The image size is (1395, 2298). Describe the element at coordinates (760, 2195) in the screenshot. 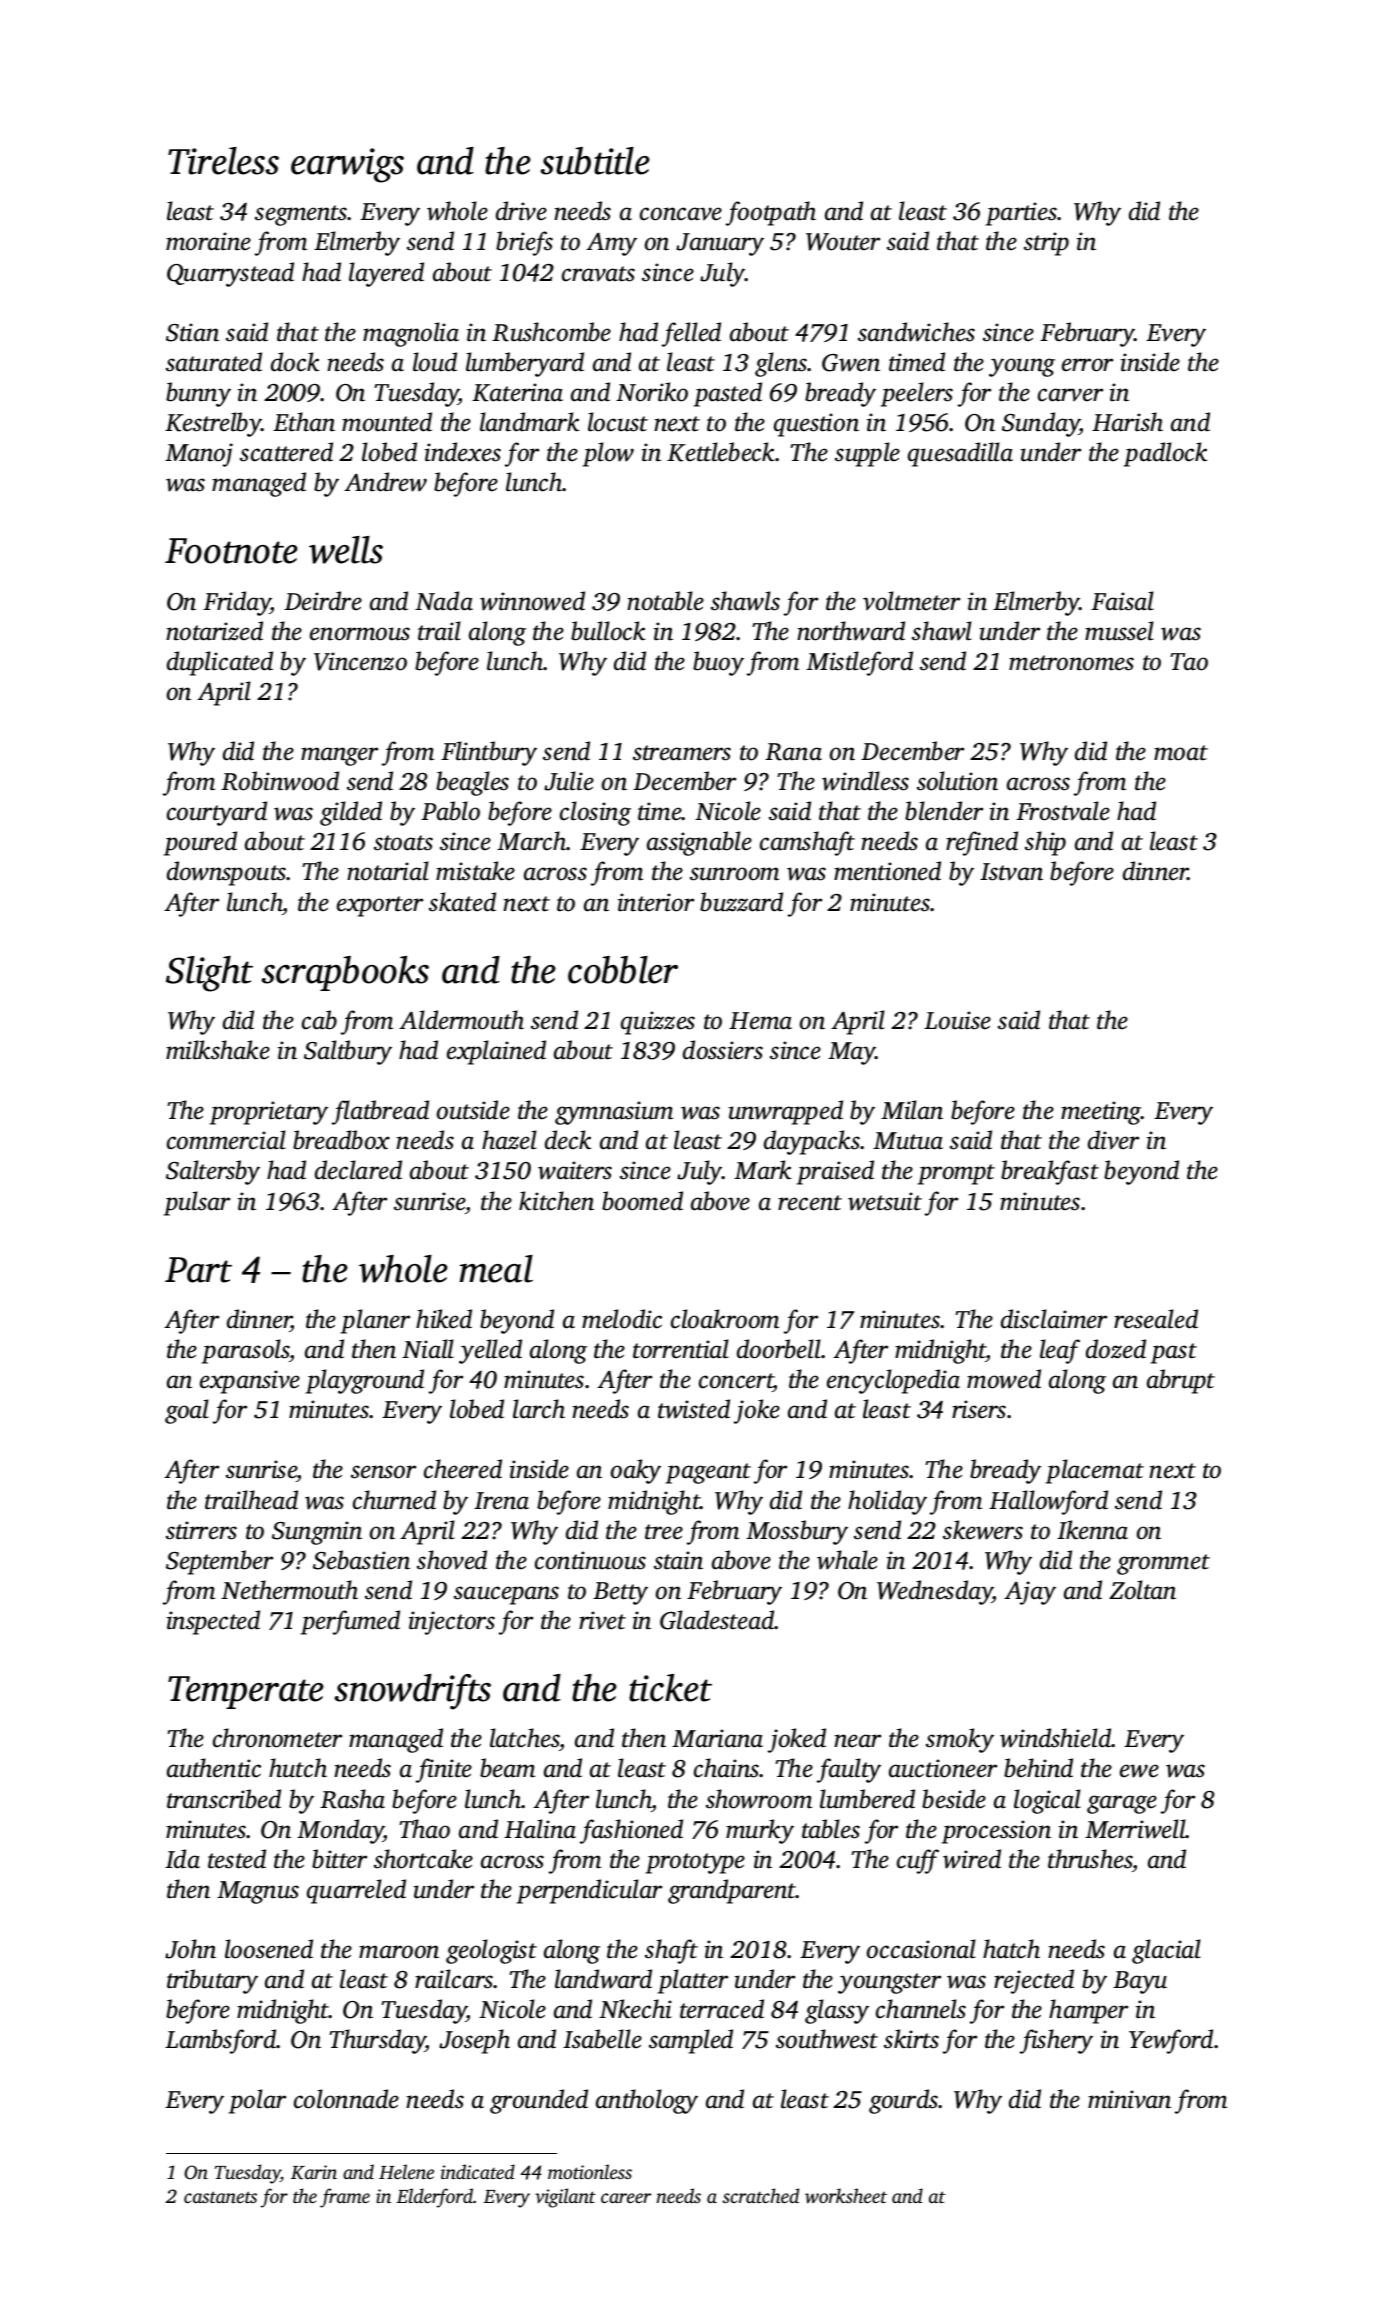

I see `scratched` at that location.
